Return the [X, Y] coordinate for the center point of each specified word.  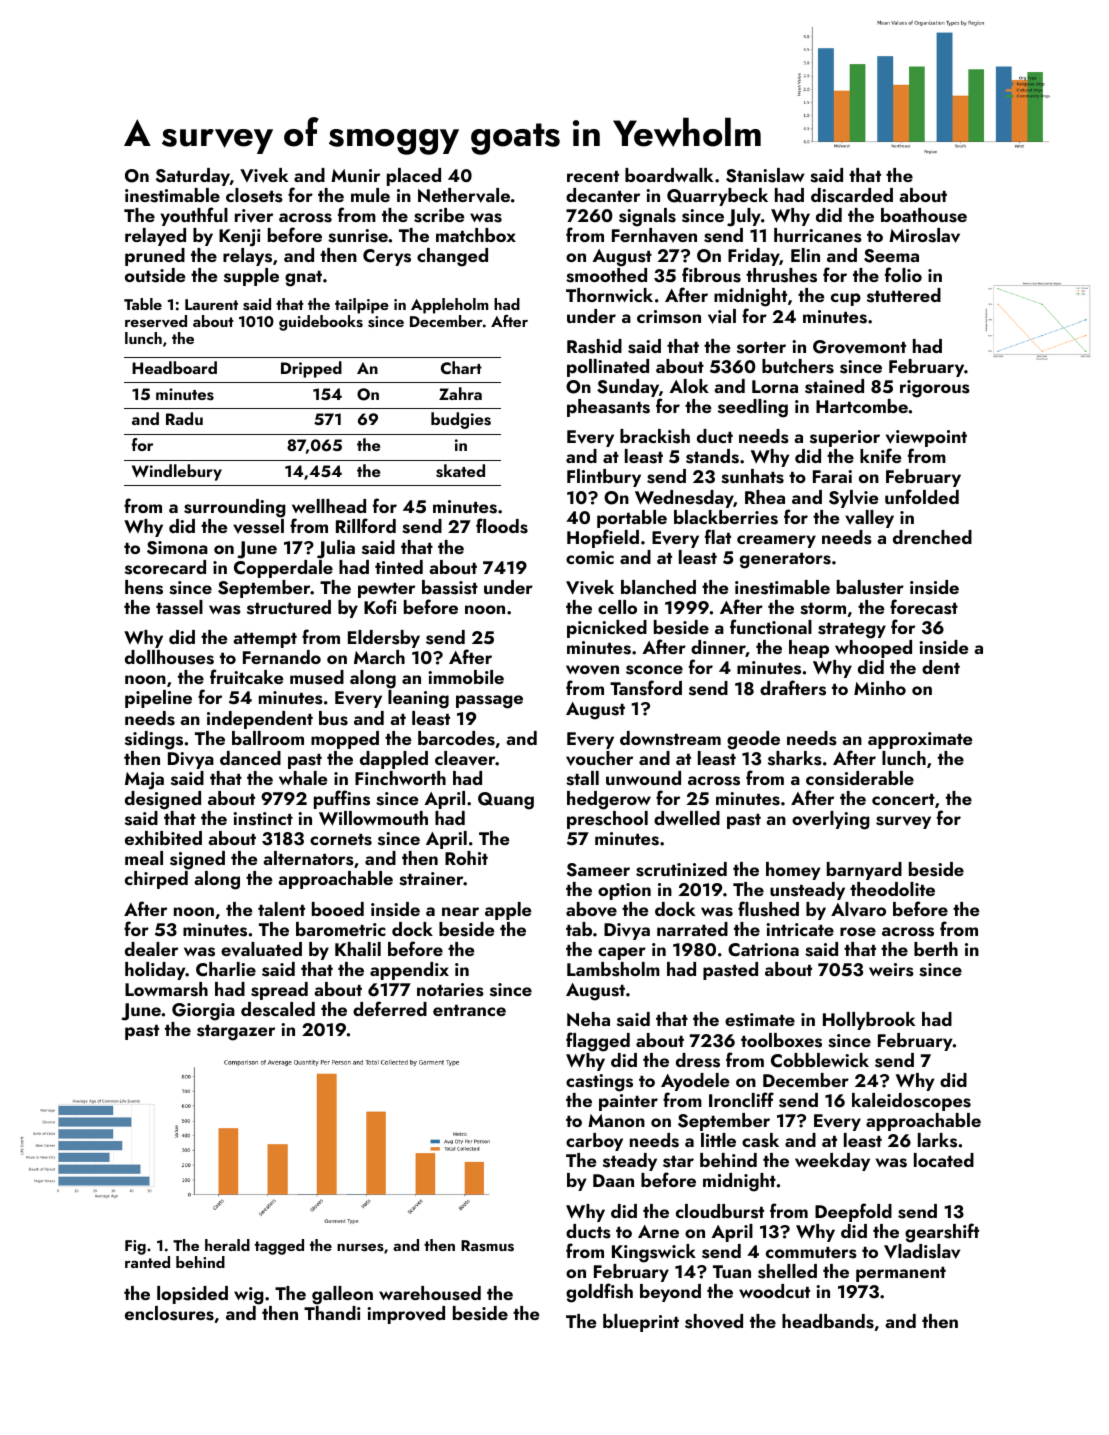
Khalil [358, 949]
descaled [278, 1009]
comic [590, 557]
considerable [860, 778]
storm [823, 609]
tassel [179, 607]
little [718, 1140]
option [624, 891]
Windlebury [177, 472]
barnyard [864, 871]
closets [254, 195]
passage [489, 702]
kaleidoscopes [911, 1102]
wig [249, 1296]
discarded [852, 195]
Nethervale [464, 195]
